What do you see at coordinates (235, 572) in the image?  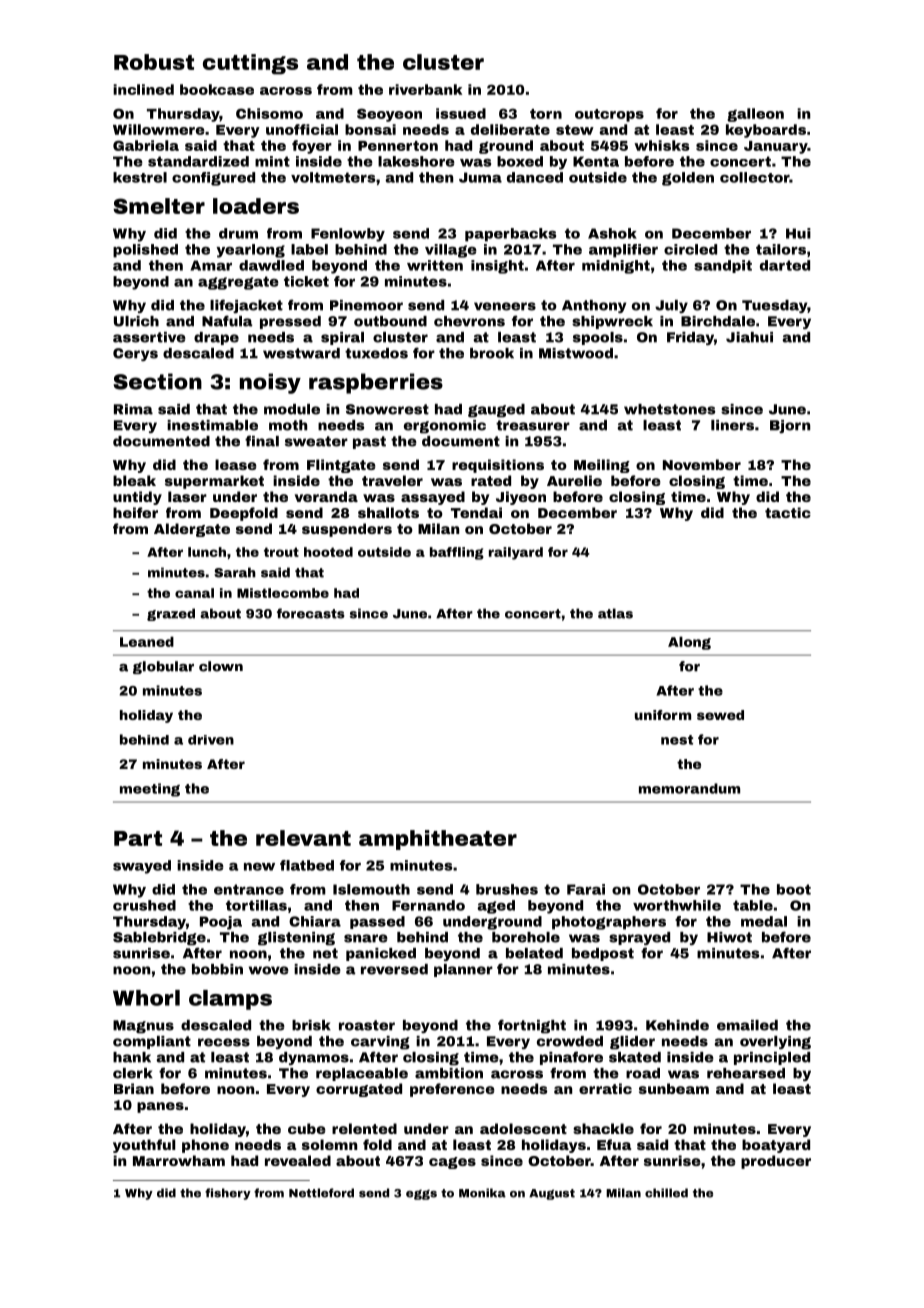 I see `Sarah` at bounding box center [235, 572].
